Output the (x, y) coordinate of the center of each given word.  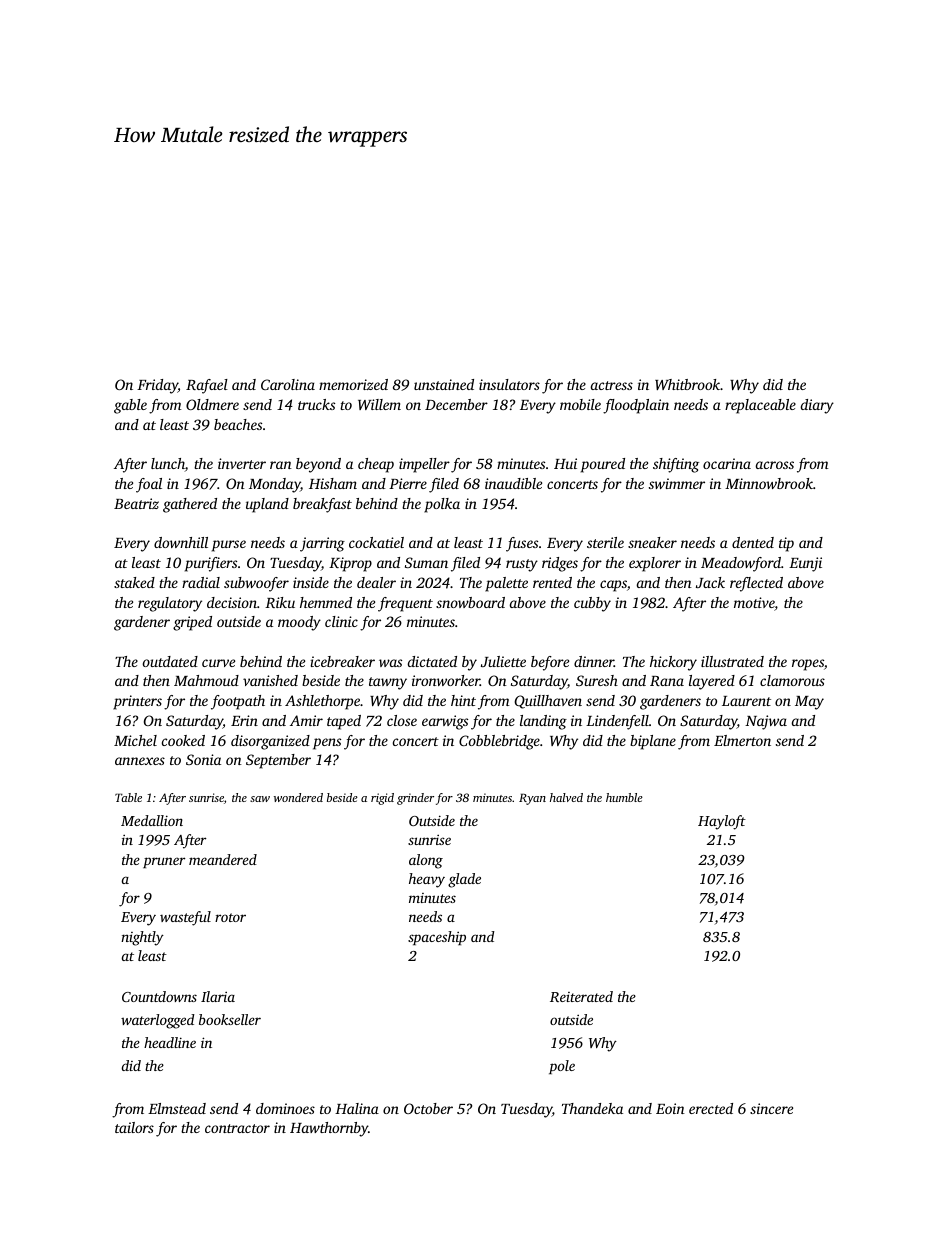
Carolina (288, 384)
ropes (808, 665)
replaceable (760, 406)
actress (612, 385)
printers (137, 702)
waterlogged (158, 1021)
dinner (594, 661)
